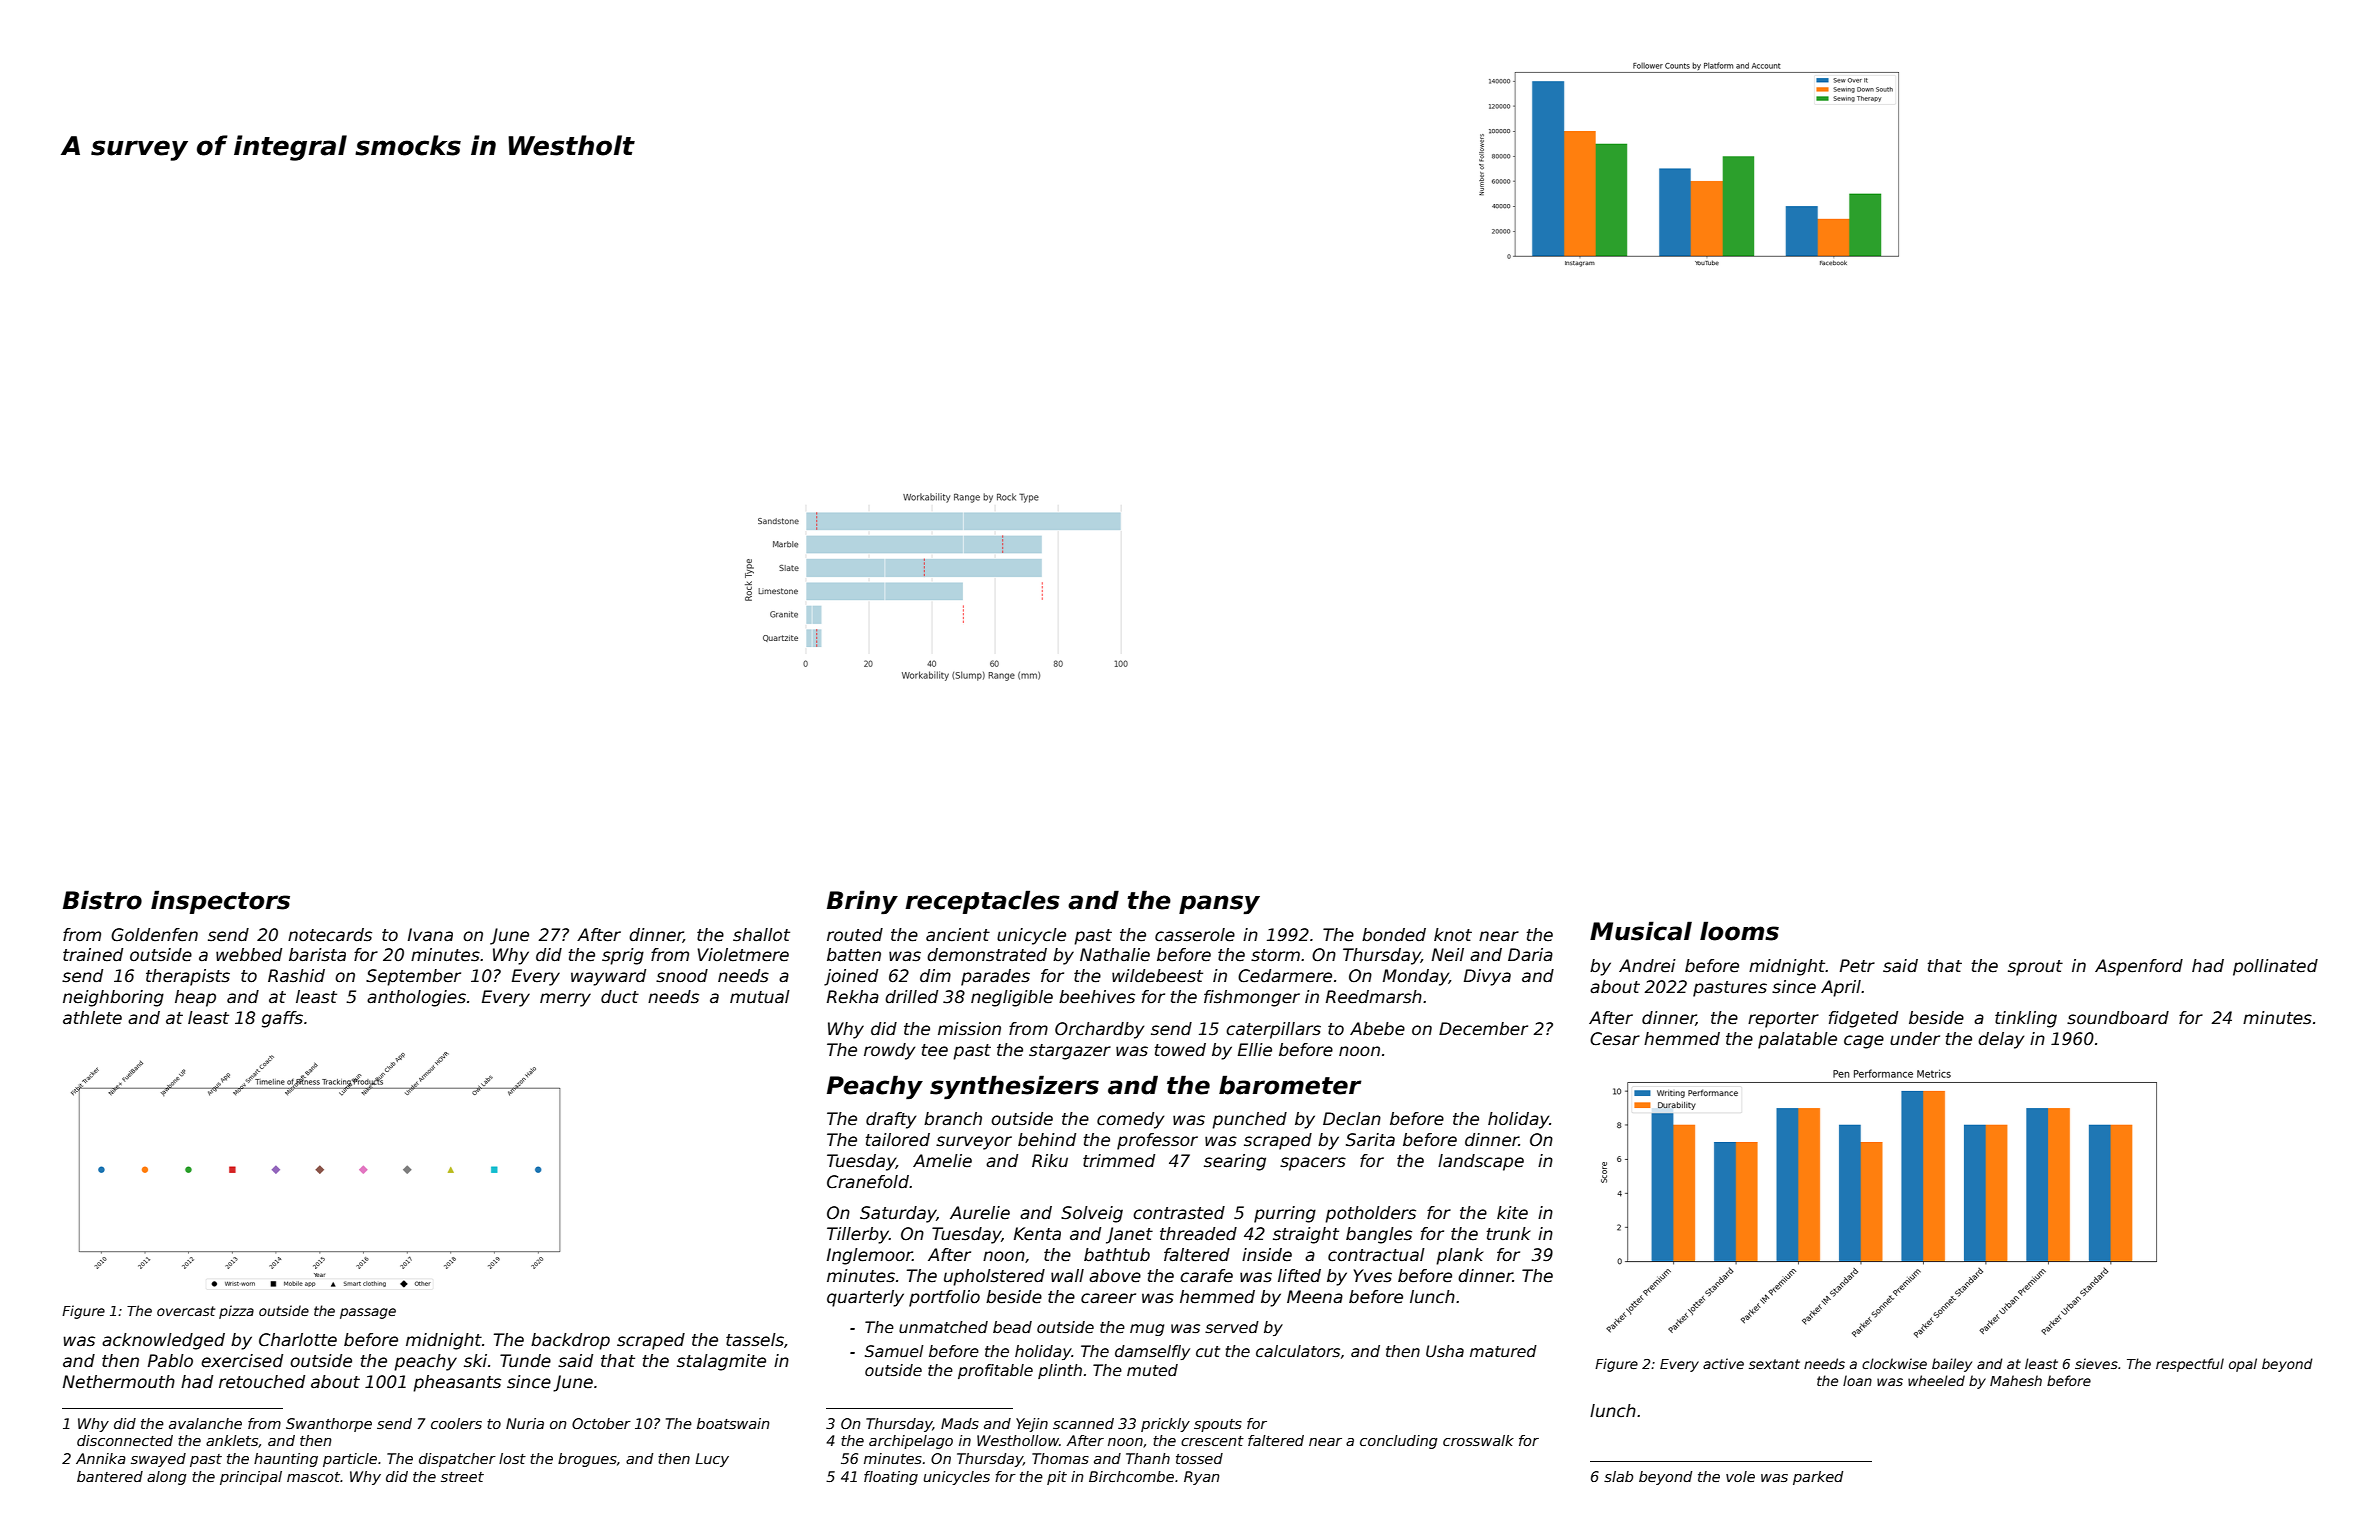 This screenshot has height=1540, width=2380. What do you see at coordinates (1290, 1085) in the screenshot?
I see `barometer` at bounding box center [1290, 1085].
